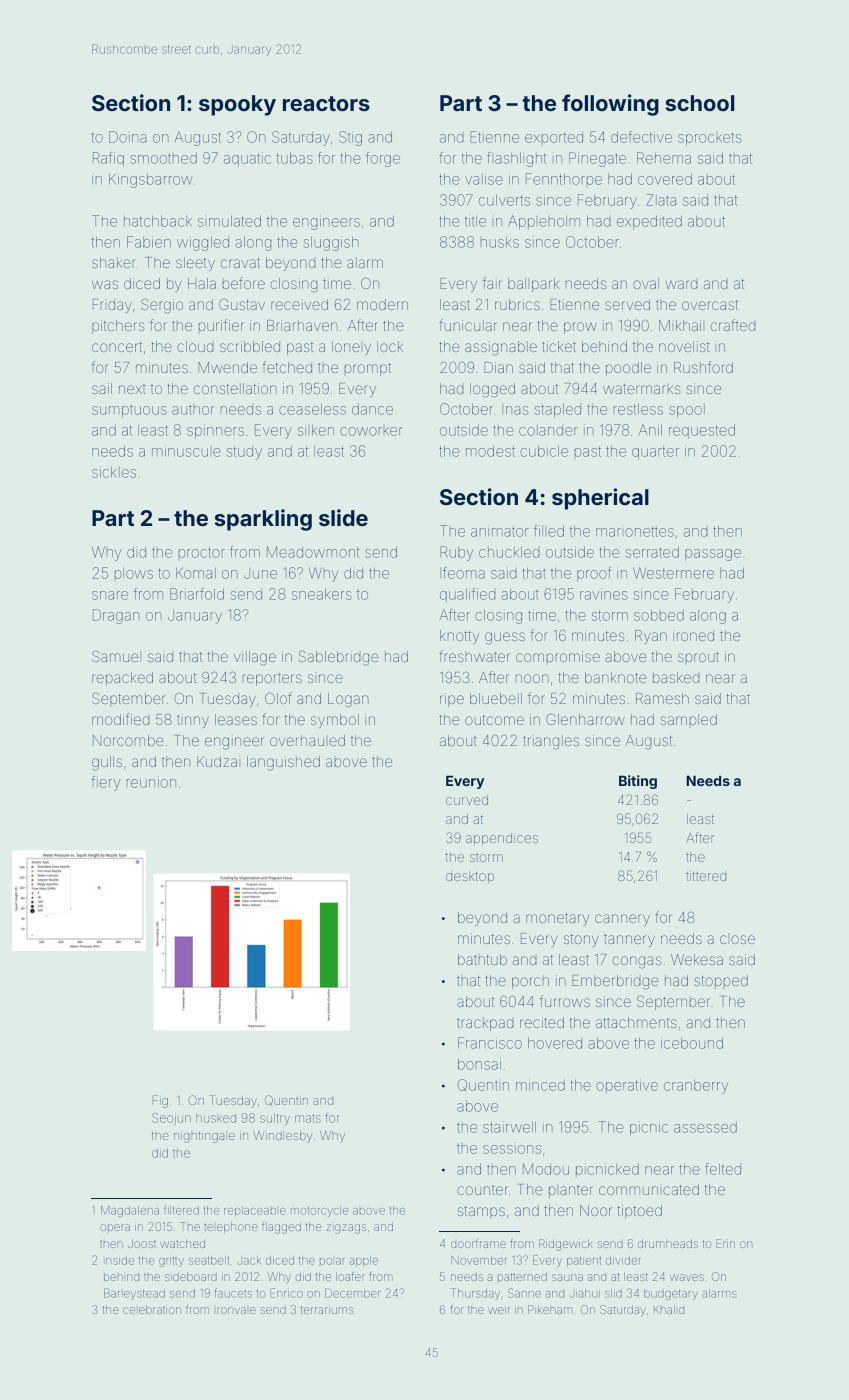  I want to click on trackpad, so click(485, 1024).
